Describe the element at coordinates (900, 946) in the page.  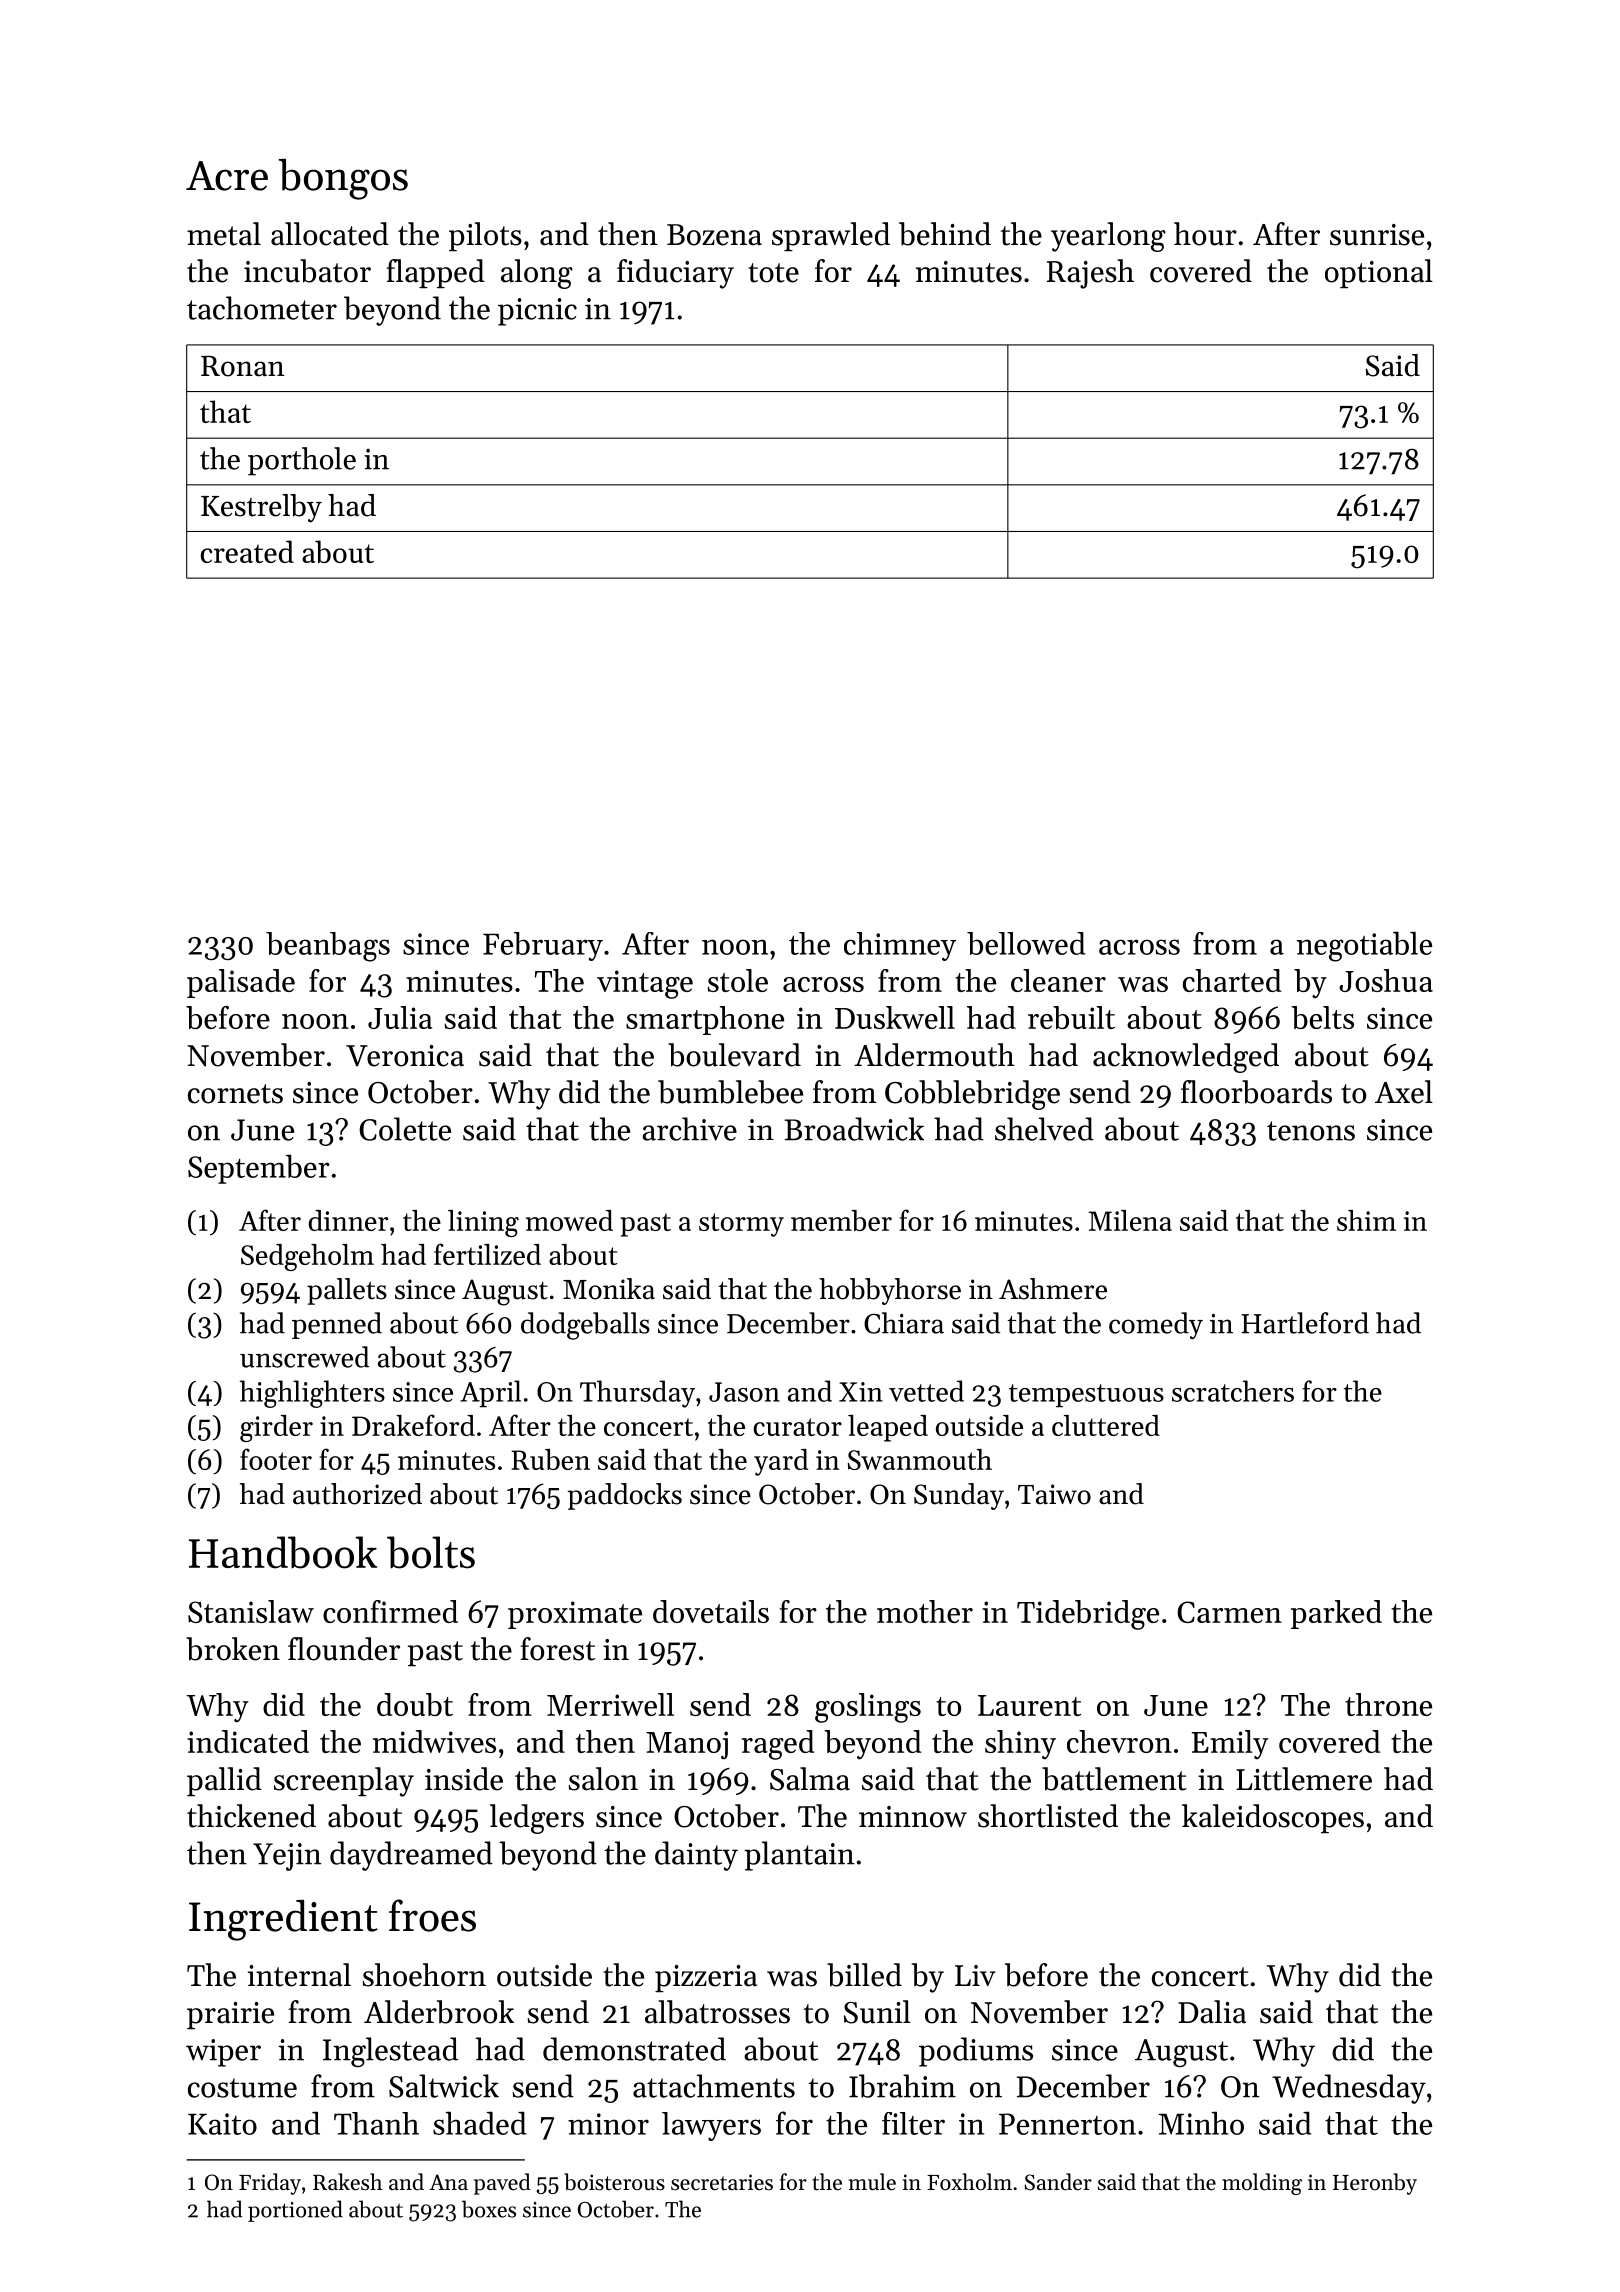
I see `chimney` at that location.
